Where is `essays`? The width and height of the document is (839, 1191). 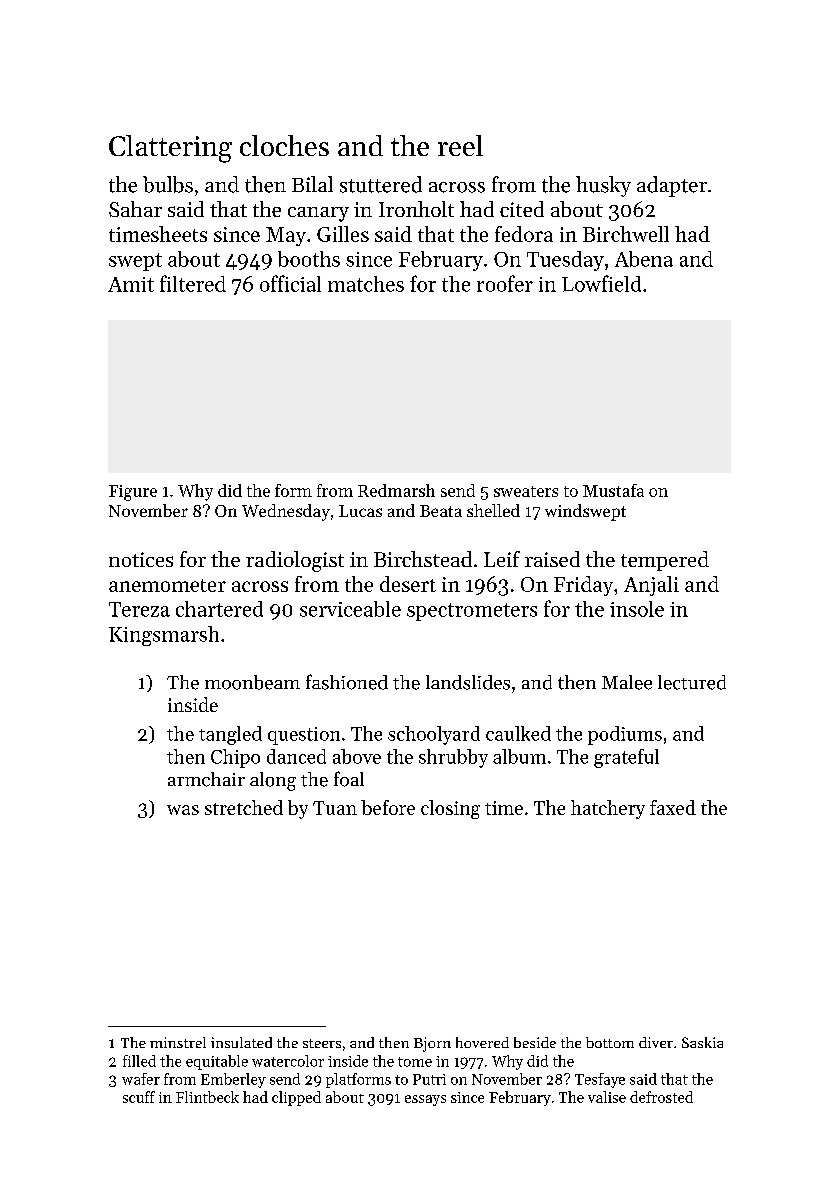 essays is located at coordinates (425, 1100).
